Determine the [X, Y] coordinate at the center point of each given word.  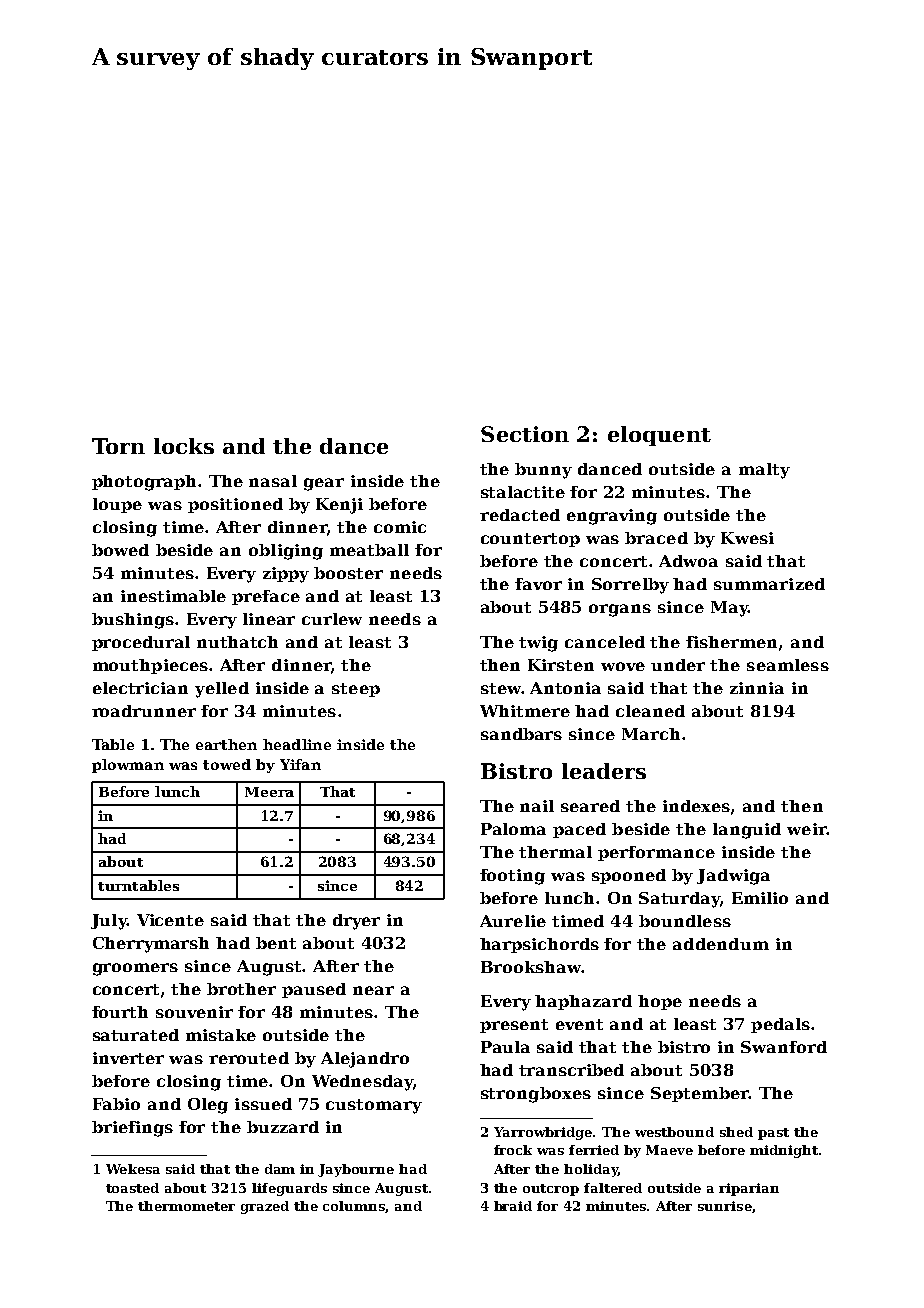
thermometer [186, 1206]
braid [513, 1206]
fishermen [731, 642]
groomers [135, 969]
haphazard [583, 1002]
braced [656, 538]
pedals [780, 1025]
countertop [530, 540]
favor [538, 584]
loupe [117, 505]
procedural [141, 643]
